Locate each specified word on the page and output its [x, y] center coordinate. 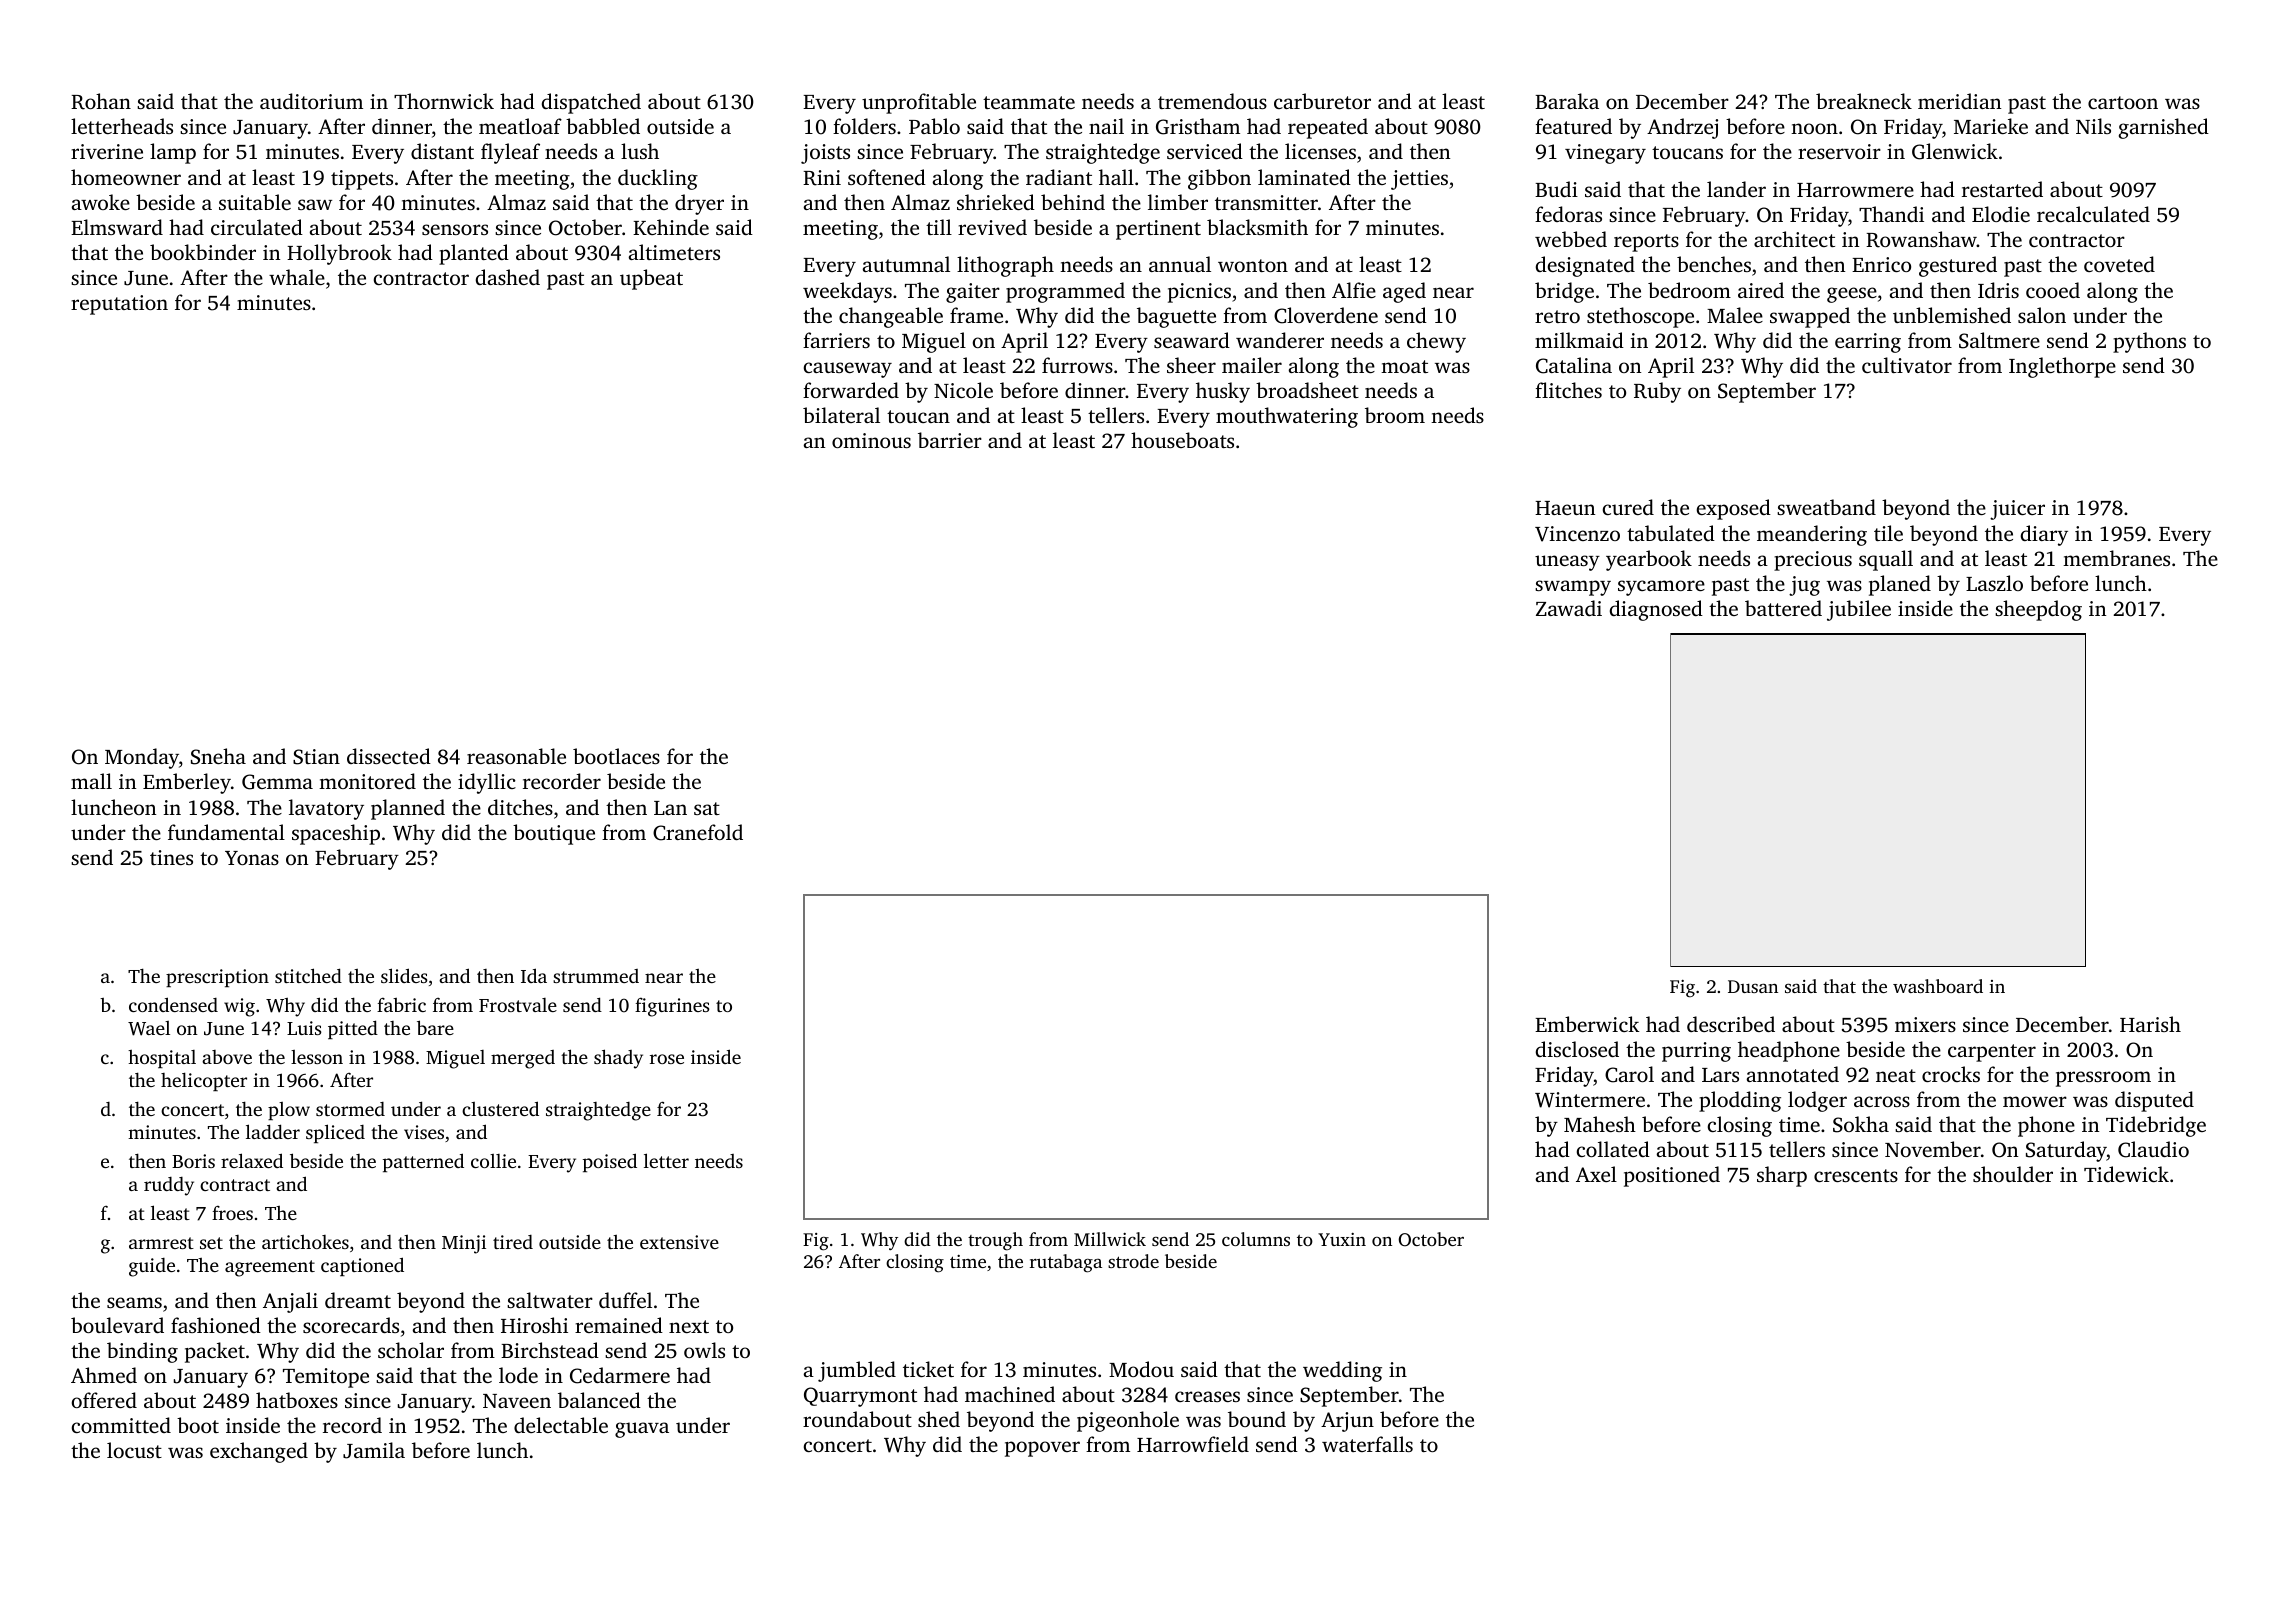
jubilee [1859, 610]
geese [1852, 295]
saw [315, 204]
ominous [871, 440]
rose [667, 1059]
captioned [362, 1266]
